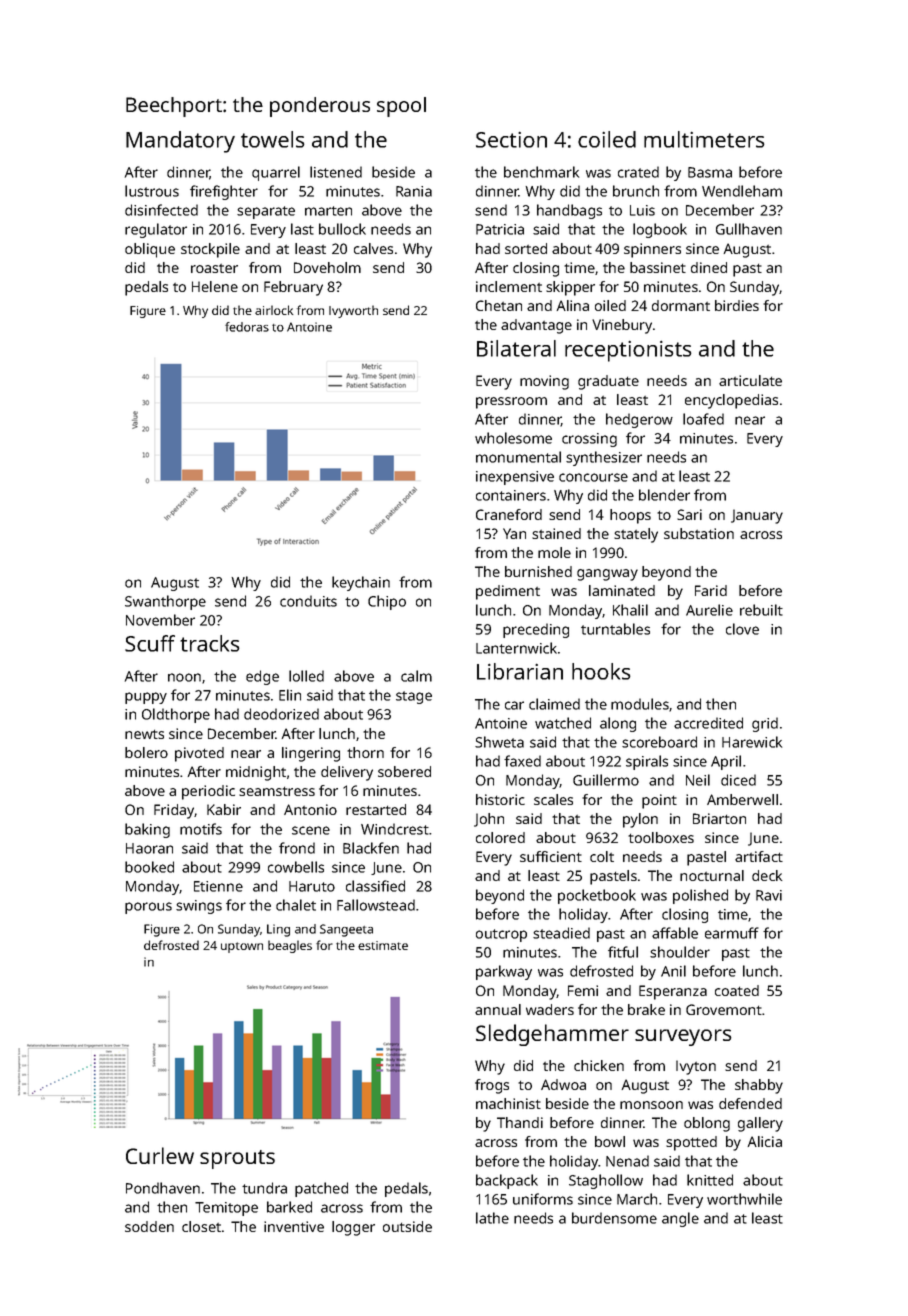  Describe the element at coordinates (689, 514) in the screenshot. I see `Sari` at that location.
